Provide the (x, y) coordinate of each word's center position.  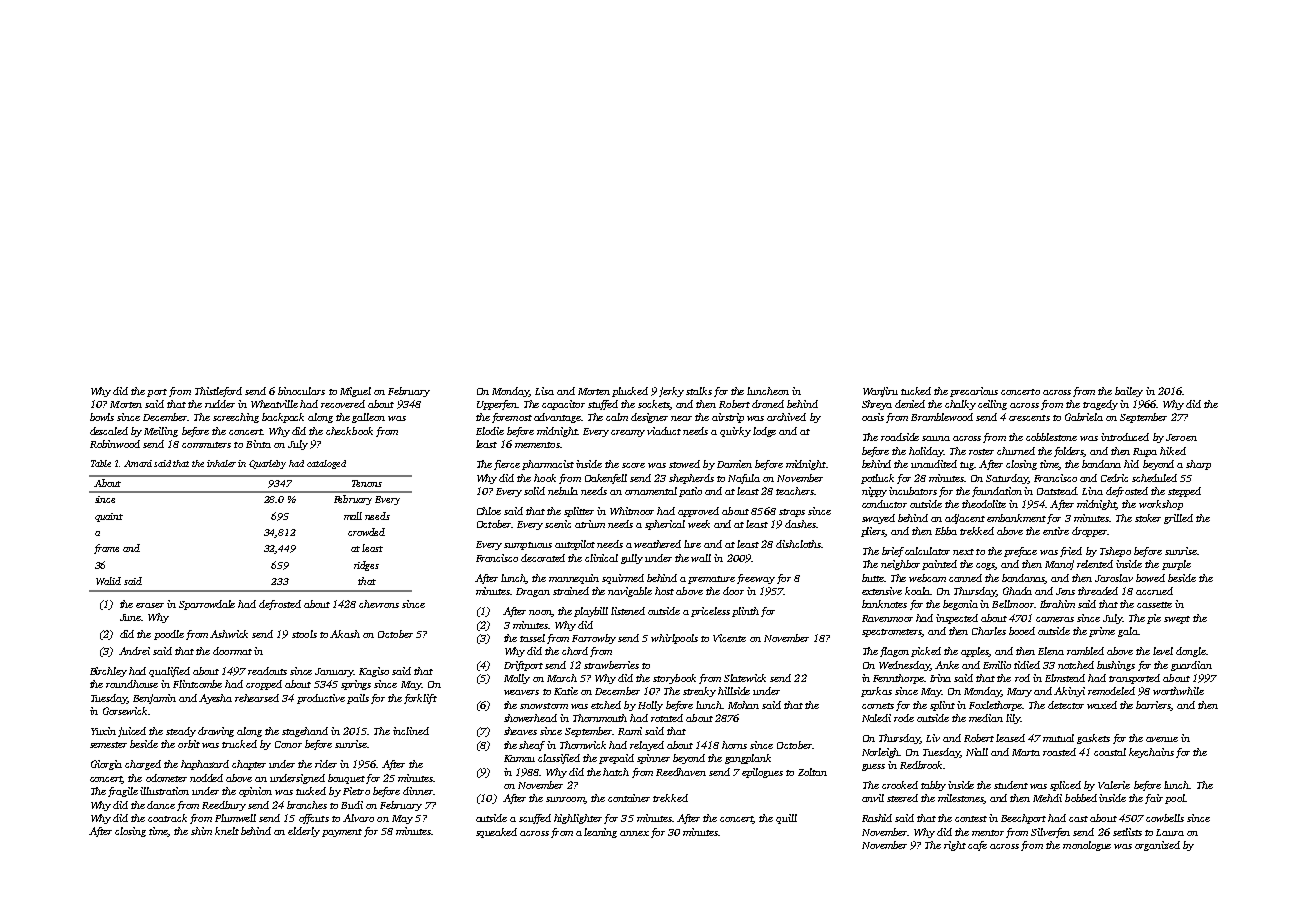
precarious (974, 392)
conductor (884, 504)
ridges (366, 566)
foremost (512, 418)
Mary (1019, 692)
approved (698, 512)
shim (201, 831)
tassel (532, 638)
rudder (220, 404)
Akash (345, 634)
